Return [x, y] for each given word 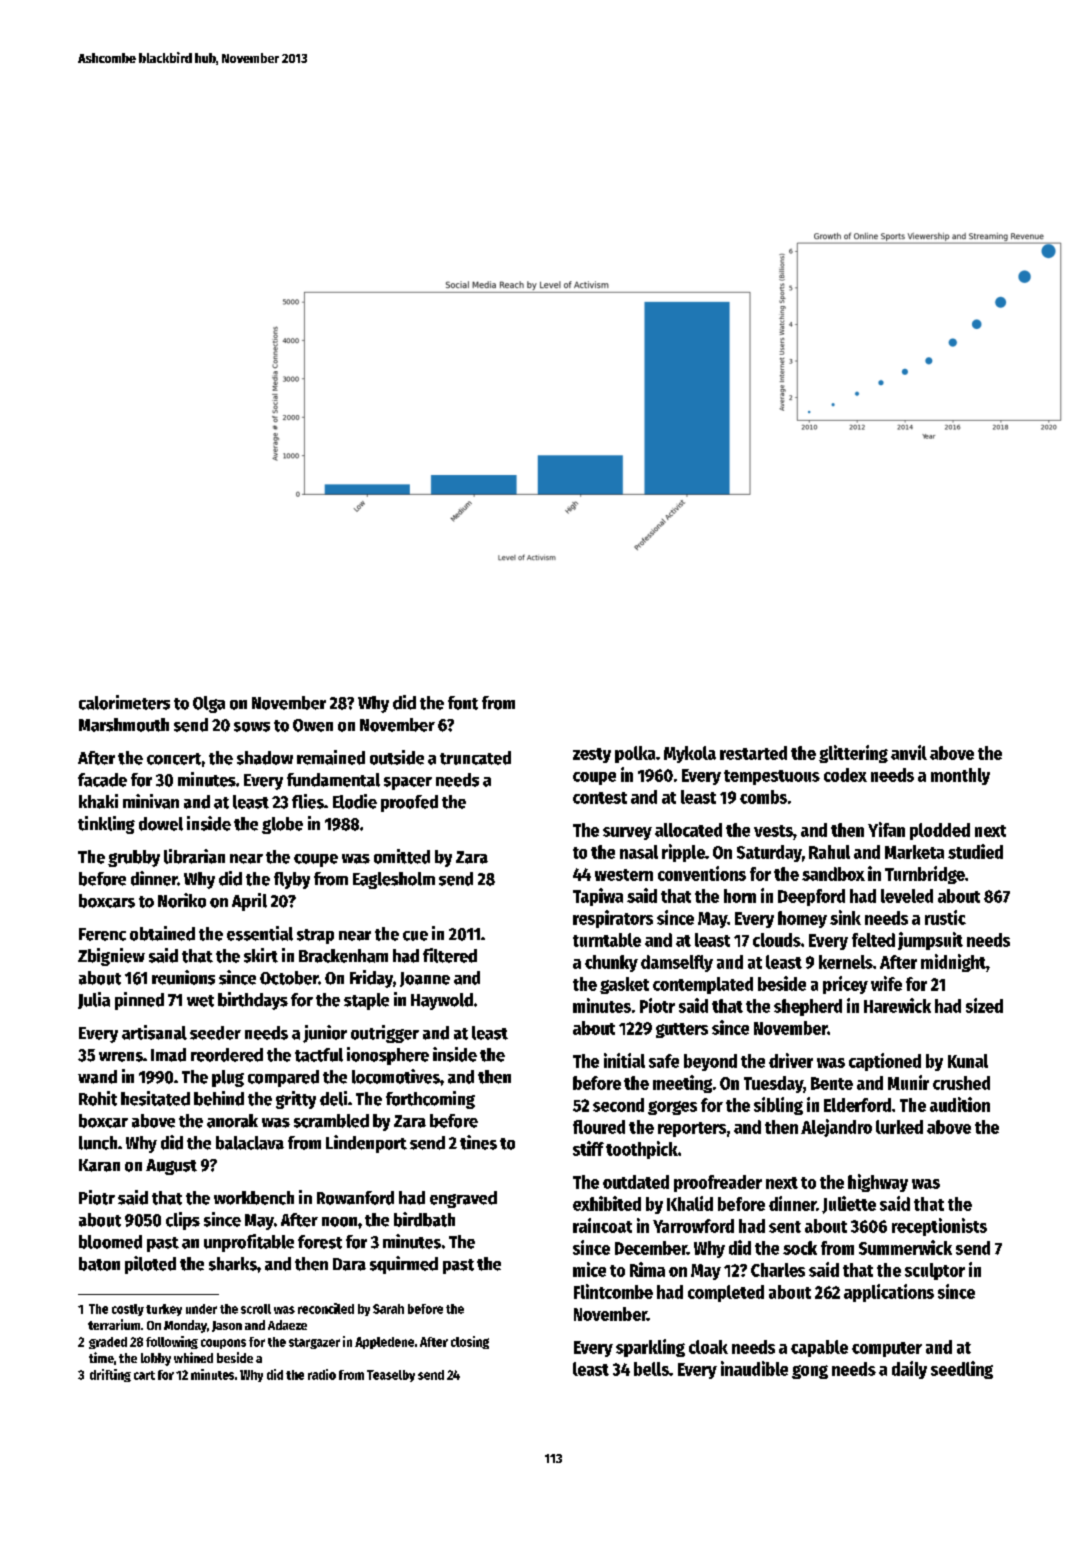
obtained [162, 933]
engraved [463, 1199]
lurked [899, 1127]
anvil [909, 752]
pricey [845, 985]
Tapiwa [598, 897]
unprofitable [249, 1243]
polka [635, 754]
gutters [682, 1030]
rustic [945, 917]
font [463, 703]
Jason [227, 1326]
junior [325, 1034]
